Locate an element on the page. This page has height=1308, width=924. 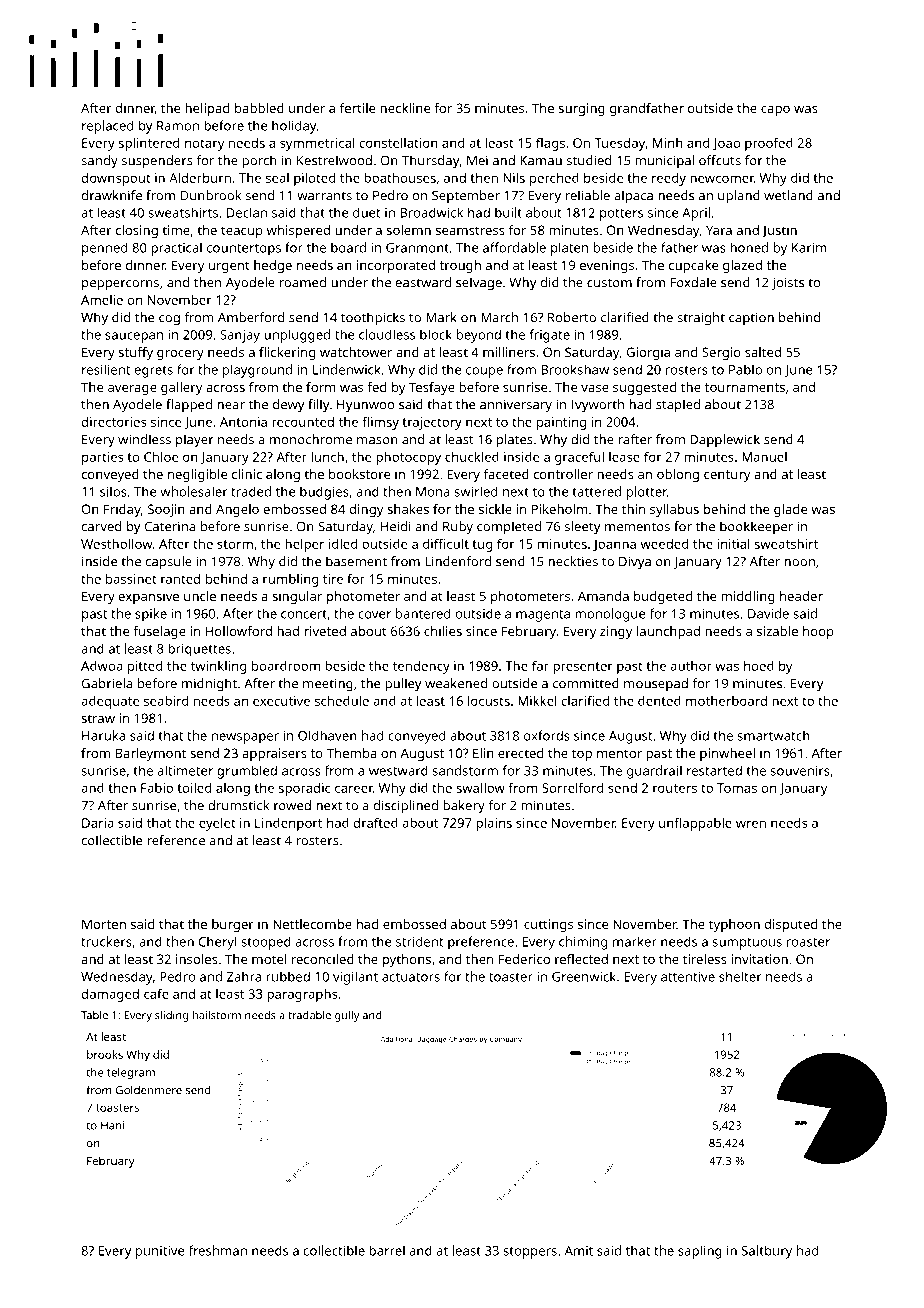
seabird is located at coordinates (166, 700).
